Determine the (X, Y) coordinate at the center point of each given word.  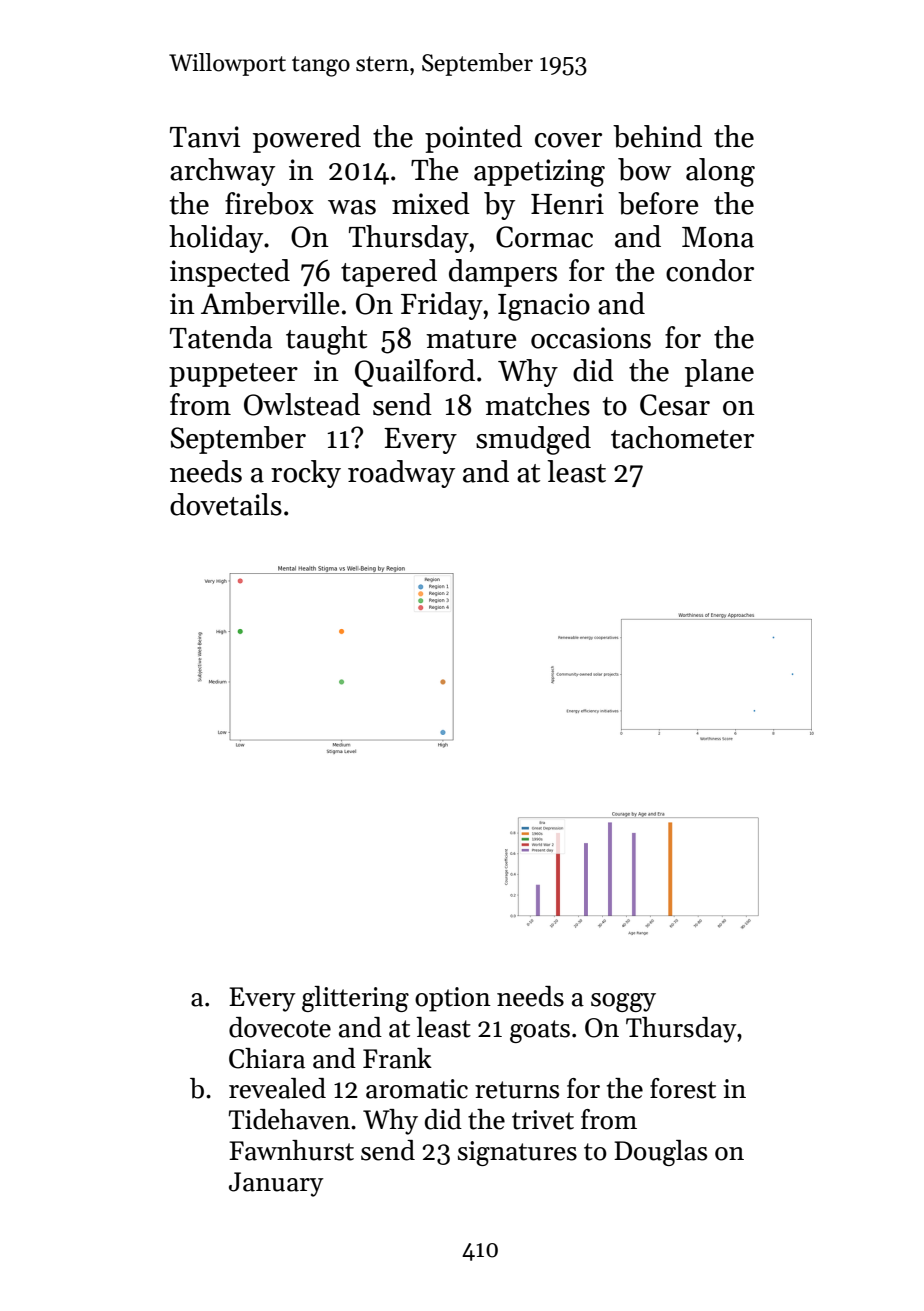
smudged (533, 440)
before (658, 203)
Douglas (660, 1153)
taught (326, 340)
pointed (473, 139)
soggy (623, 1002)
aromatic (417, 1089)
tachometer (682, 437)
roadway (401, 474)
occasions (591, 338)
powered (307, 139)
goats (540, 1031)
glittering (355, 999)
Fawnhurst (291, 1150)
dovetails (226, 504)
